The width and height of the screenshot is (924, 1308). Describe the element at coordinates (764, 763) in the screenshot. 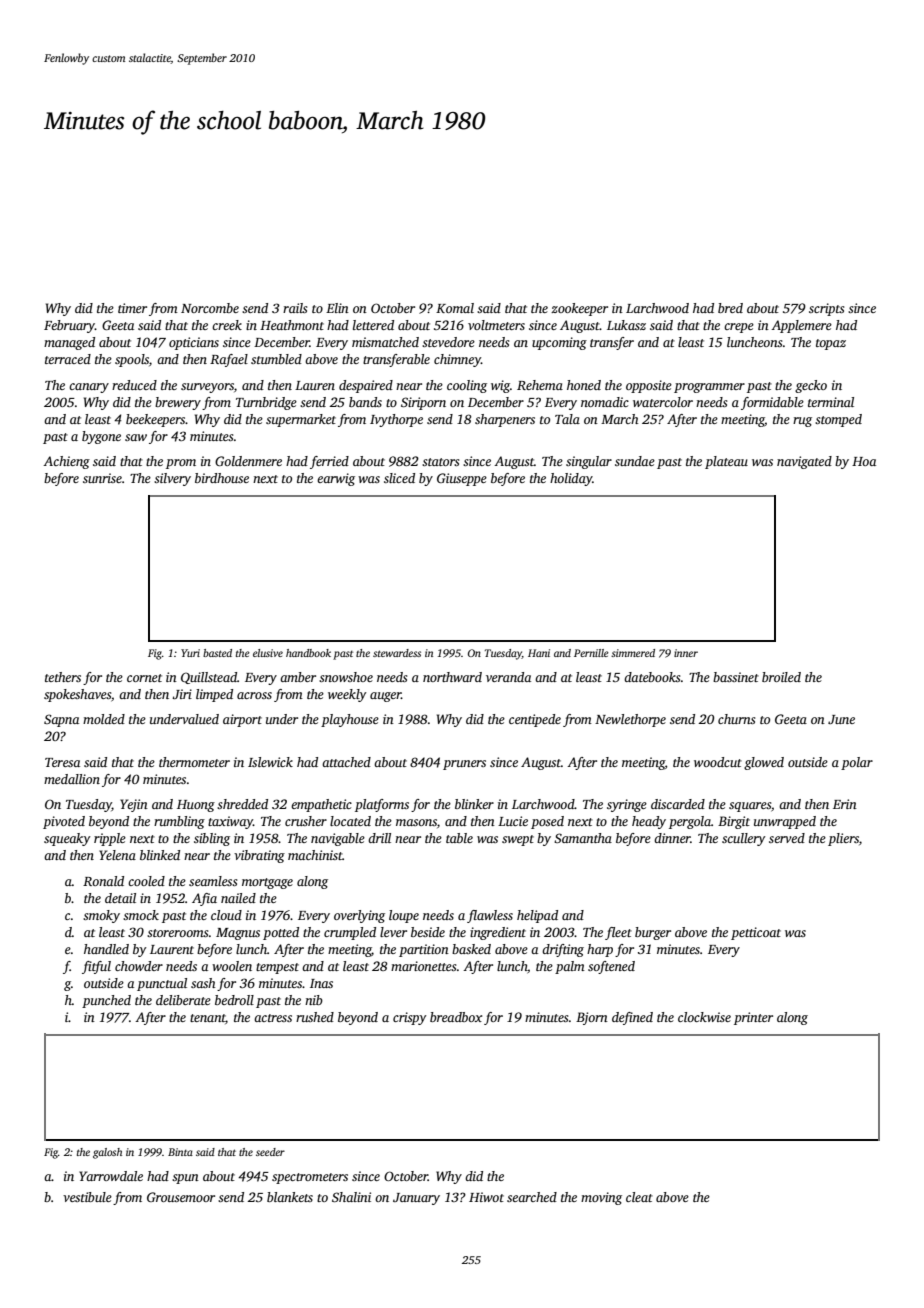

I see `glowed` at that location.
